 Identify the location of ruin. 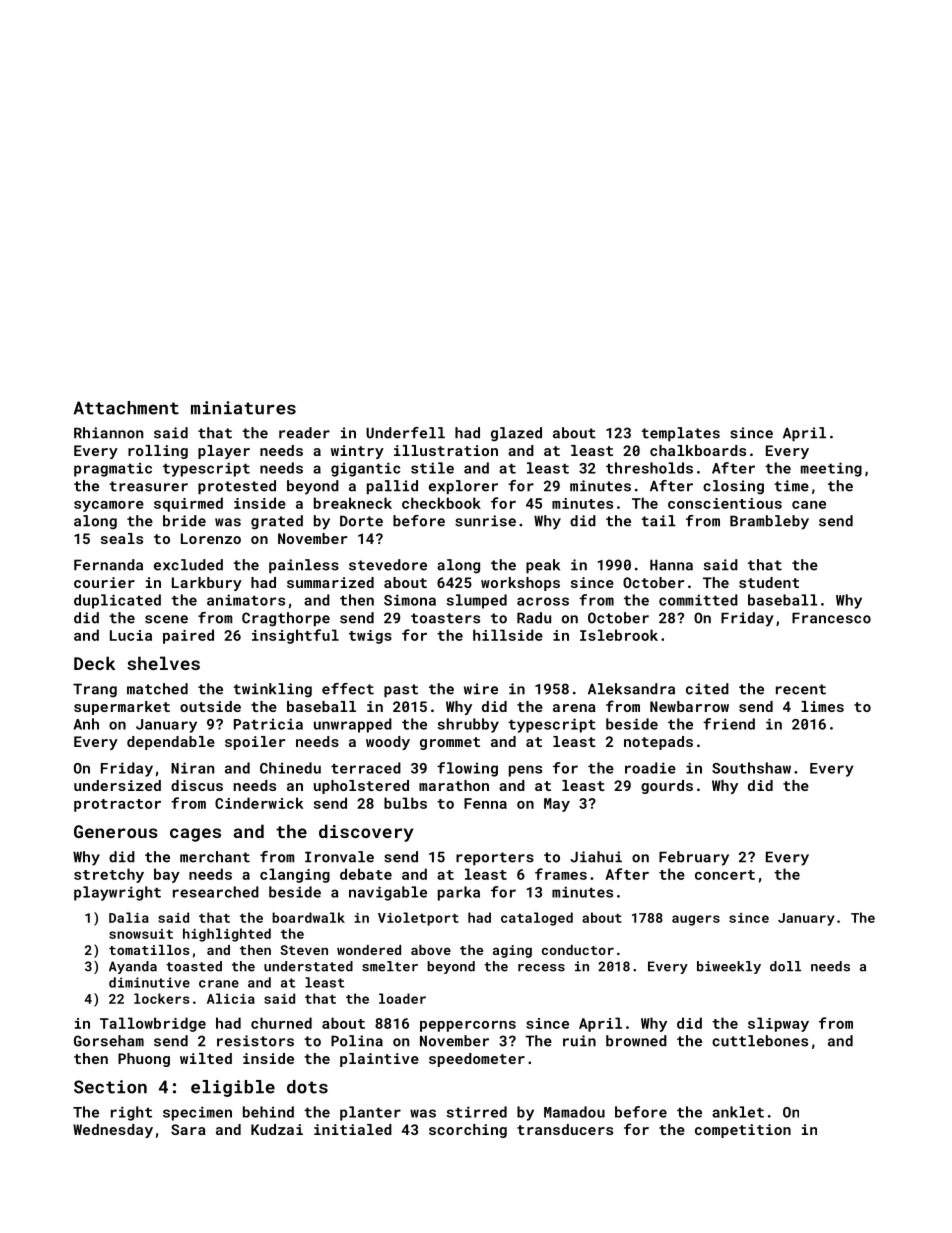
(579, 1041).
